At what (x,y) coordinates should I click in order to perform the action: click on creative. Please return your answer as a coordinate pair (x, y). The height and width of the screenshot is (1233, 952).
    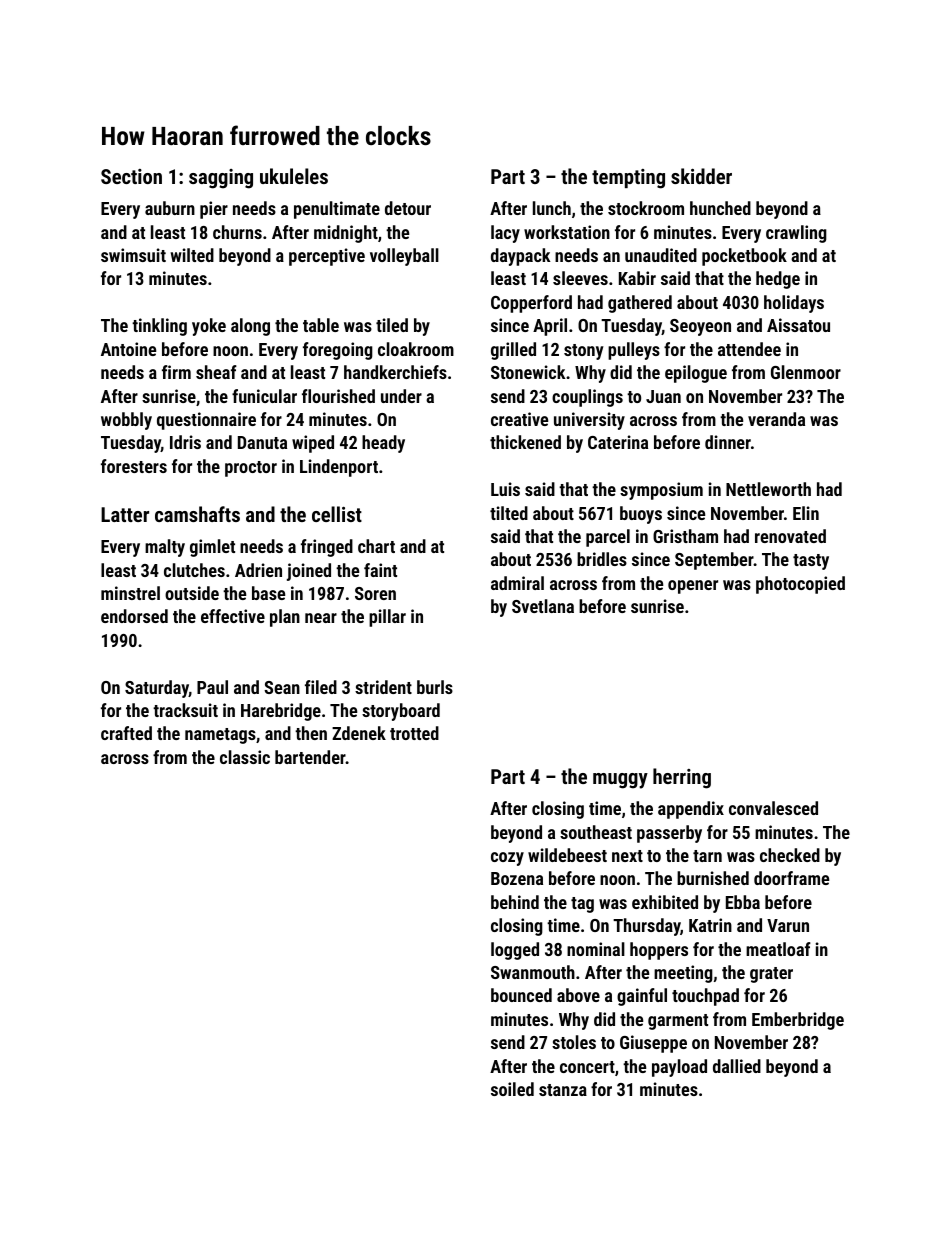
    Looking at the image, I should click on (519, 419).
